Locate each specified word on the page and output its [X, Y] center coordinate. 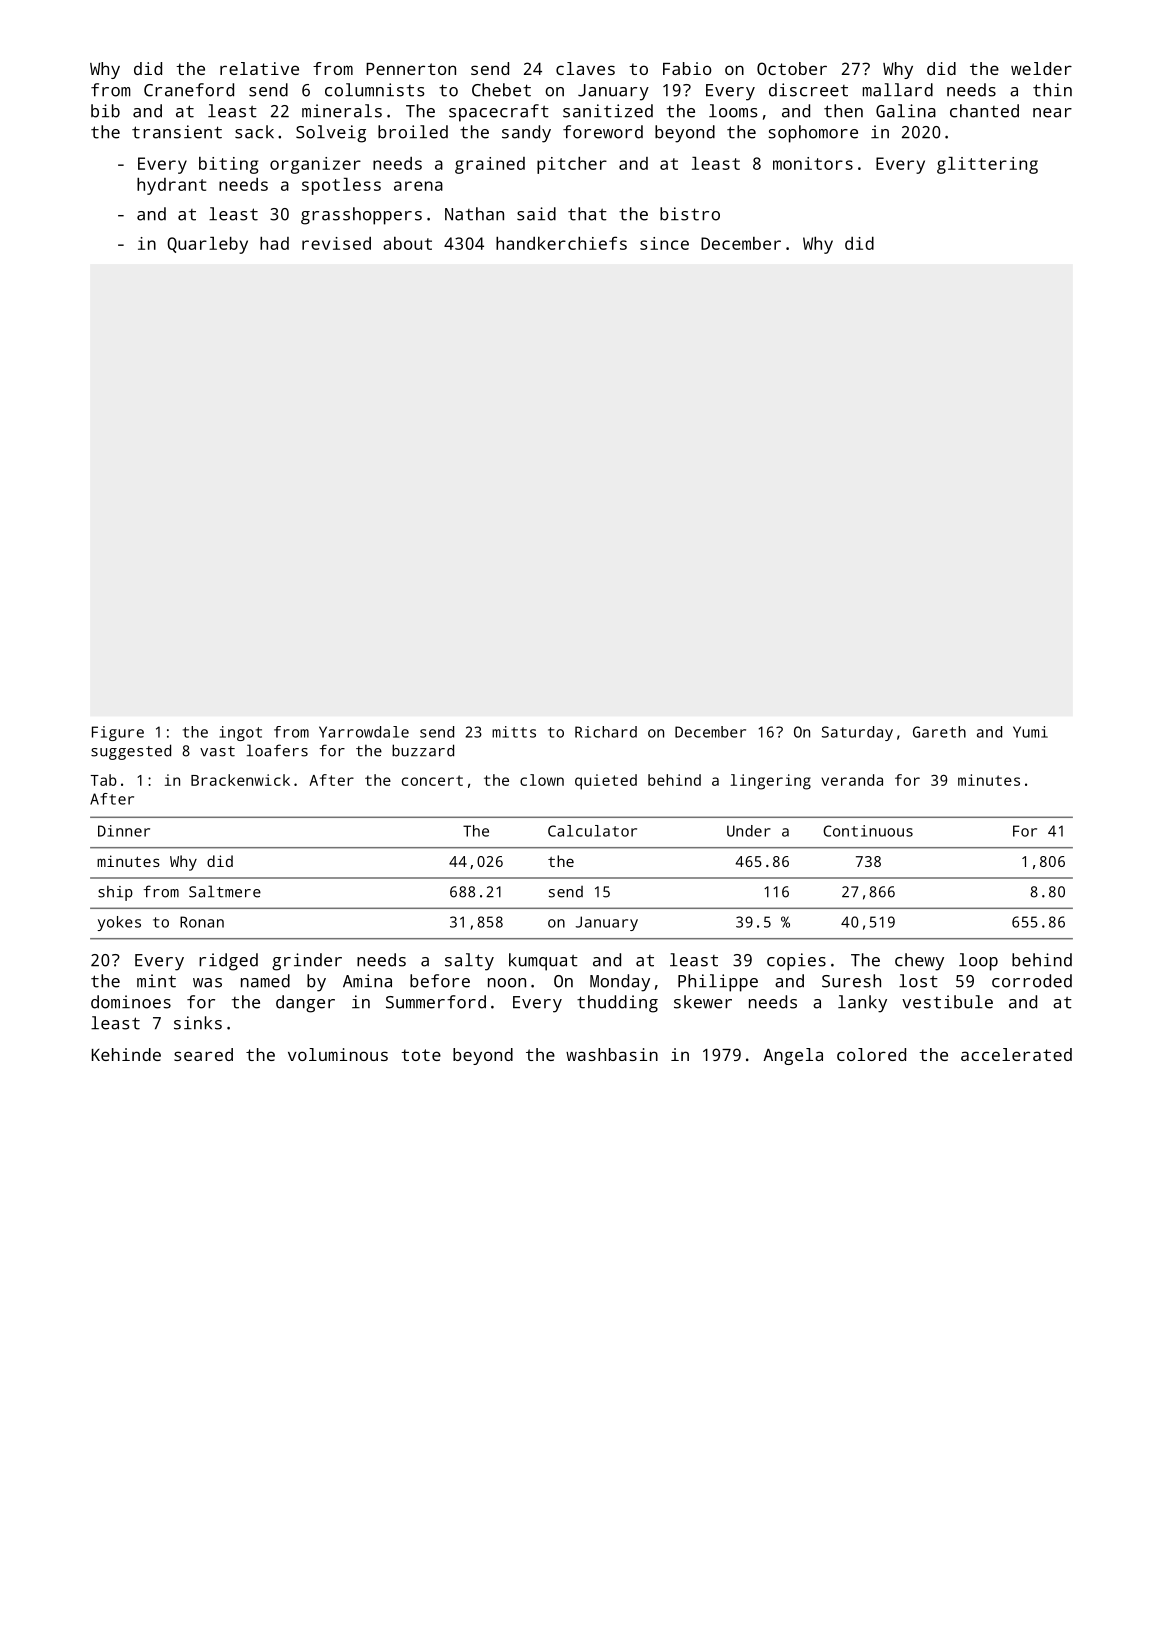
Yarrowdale [364, 732]
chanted [984, 111]
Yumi [1030, 732]
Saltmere [225, 891]
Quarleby [207, 245]
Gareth [939, 732]
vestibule [947, 1002]
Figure [118, 733]
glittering [987, 165]
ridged [228, 962]
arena [418, 186]
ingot [240, 733]
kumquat [543, 962]
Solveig [331, 134]
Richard [606, 732]
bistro [690, 214]
